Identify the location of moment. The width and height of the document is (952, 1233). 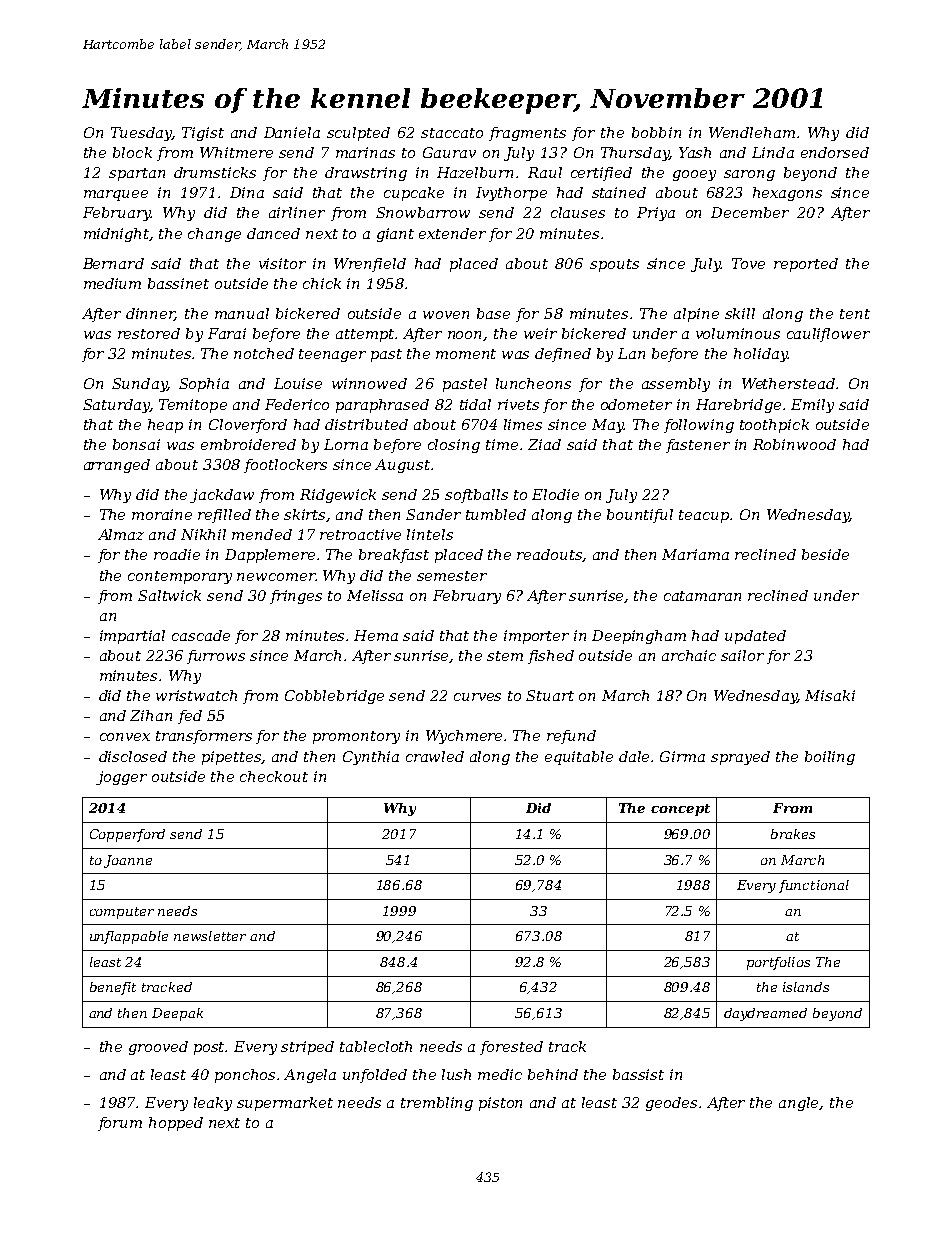
(466, 354).
